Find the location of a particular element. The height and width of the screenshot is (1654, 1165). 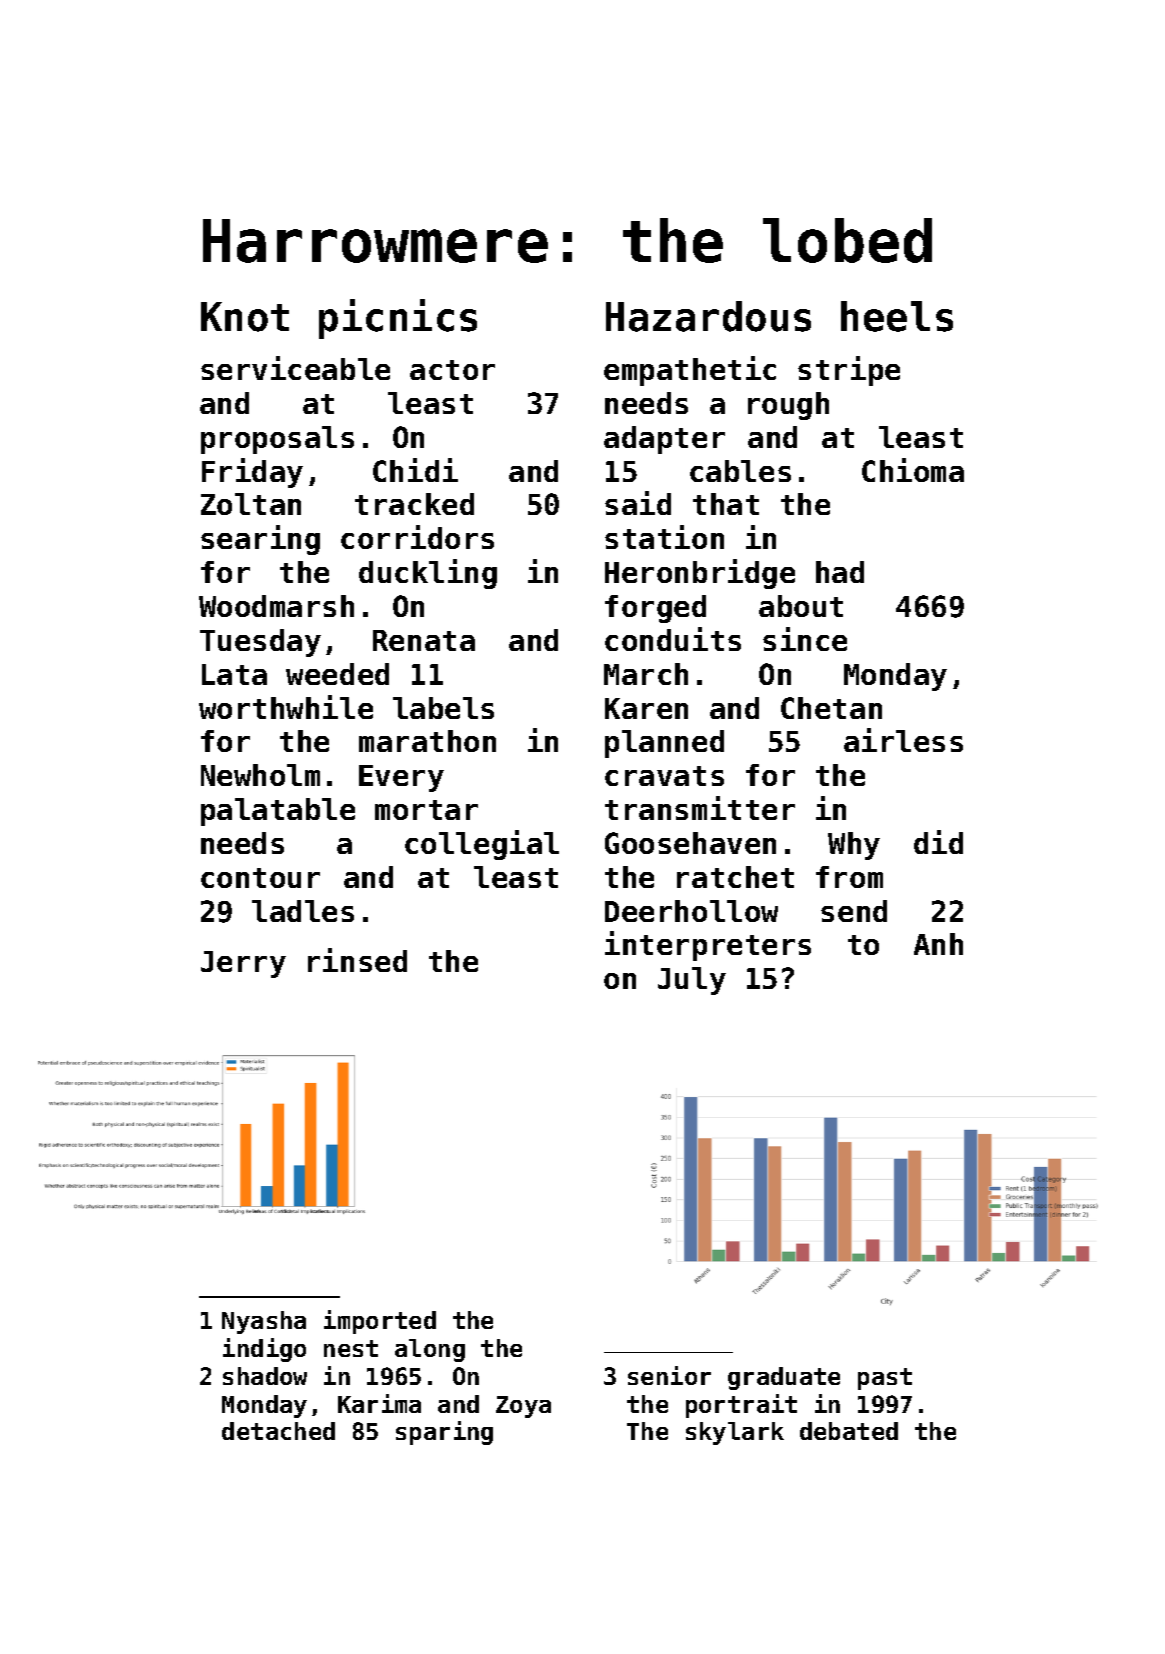

rough is located at coordinates (788, 406).
